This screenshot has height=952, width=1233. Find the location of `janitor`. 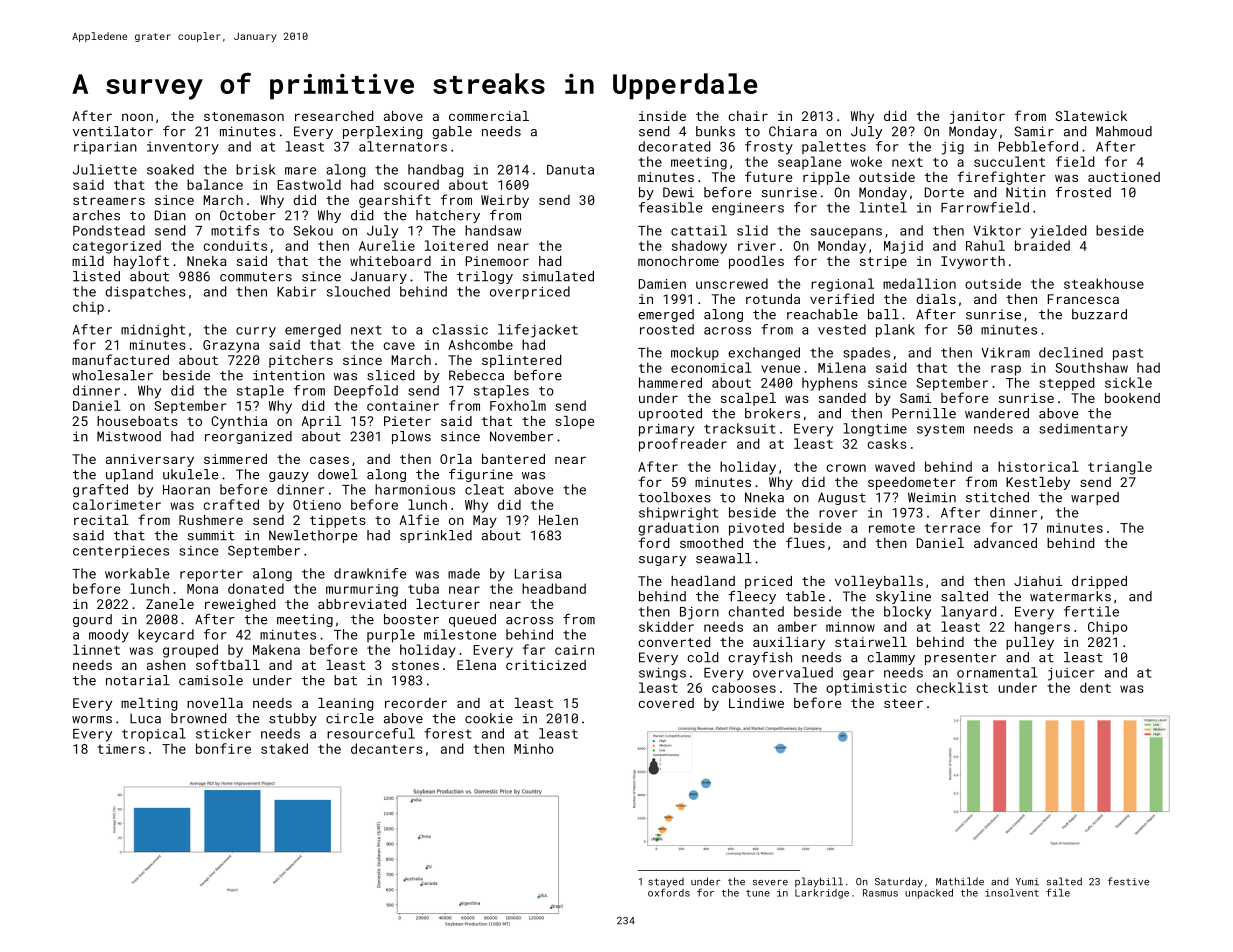

janitor is located at coordinates (977, 117).
